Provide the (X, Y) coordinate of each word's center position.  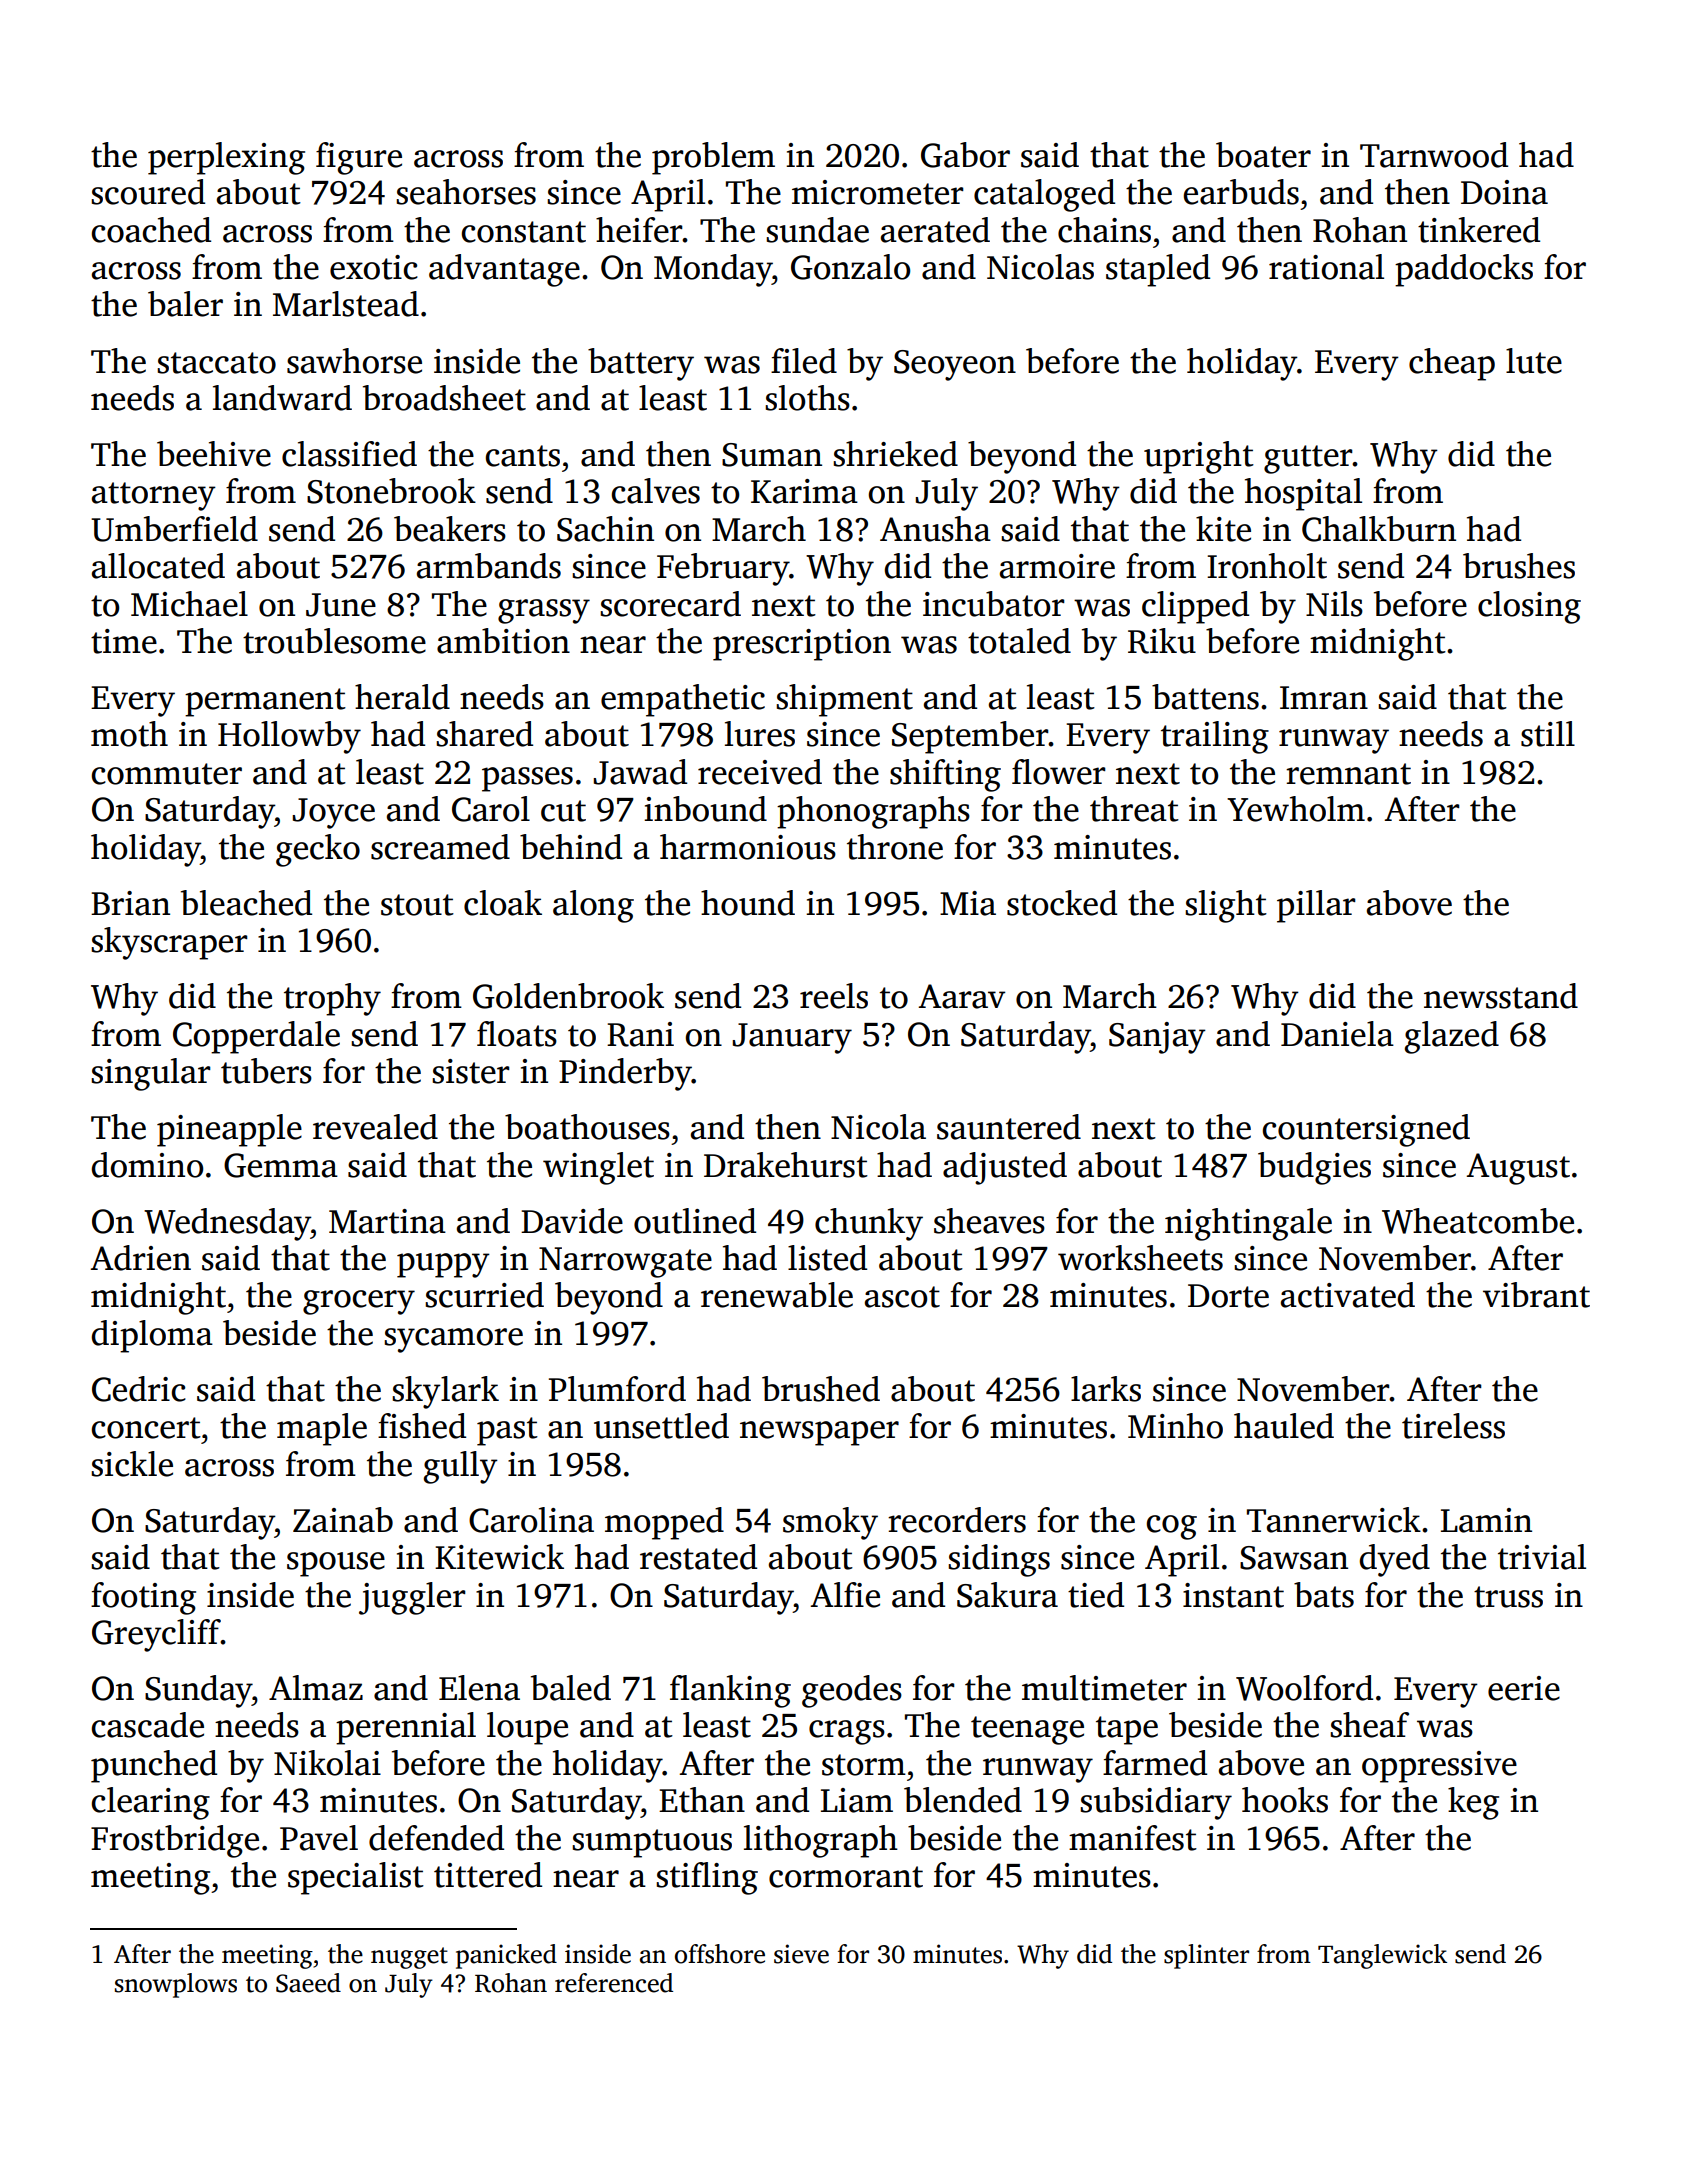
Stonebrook (391, 491)
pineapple (229, 1130)
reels (834, 996)
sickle (132, 1464)
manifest (1133, 1838)
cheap (1452, 364)
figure (359, 158)
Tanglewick (1382, 1956)
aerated (935, 230)
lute (1534, 361)
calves (656, 491)
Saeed (308, 1983)
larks (1106, 1389)
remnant (1348, 774)
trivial (1542, 1557)
